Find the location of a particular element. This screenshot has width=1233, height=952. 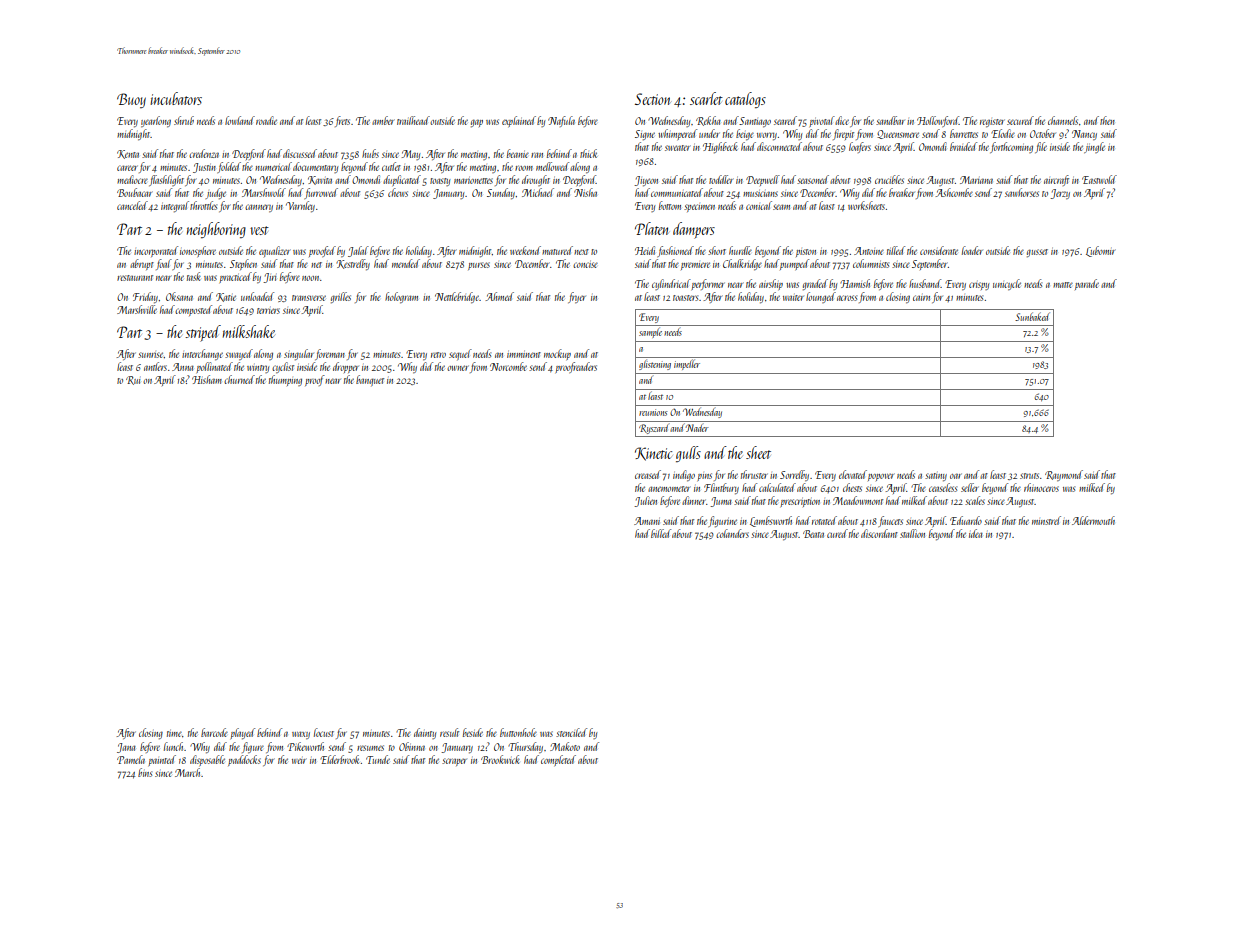

channels is located at coordinates (1063, 120).
